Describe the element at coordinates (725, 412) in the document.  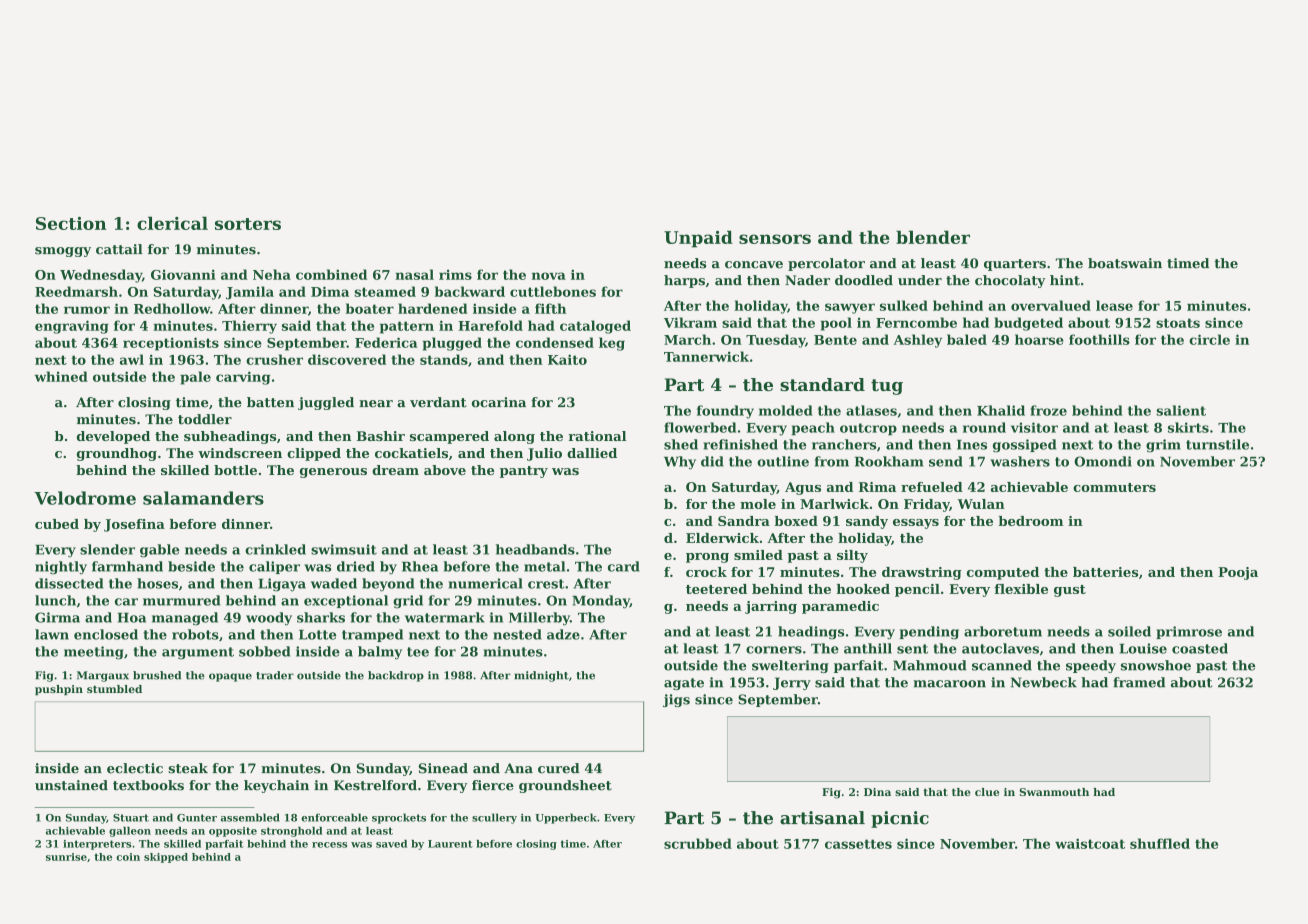
I see `foundry` at that location.
